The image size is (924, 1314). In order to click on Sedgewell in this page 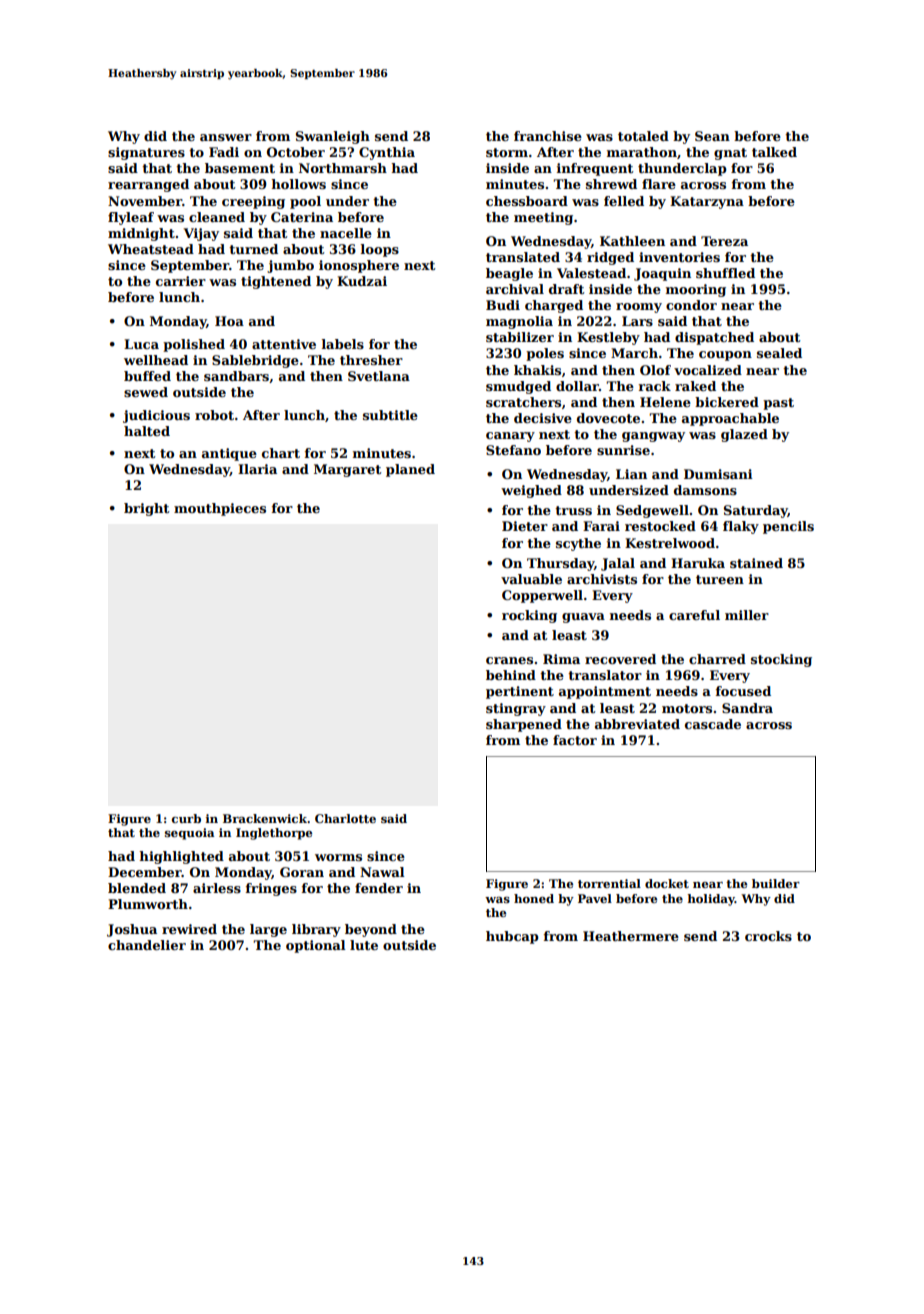, I will do `click(652, 511)`.
